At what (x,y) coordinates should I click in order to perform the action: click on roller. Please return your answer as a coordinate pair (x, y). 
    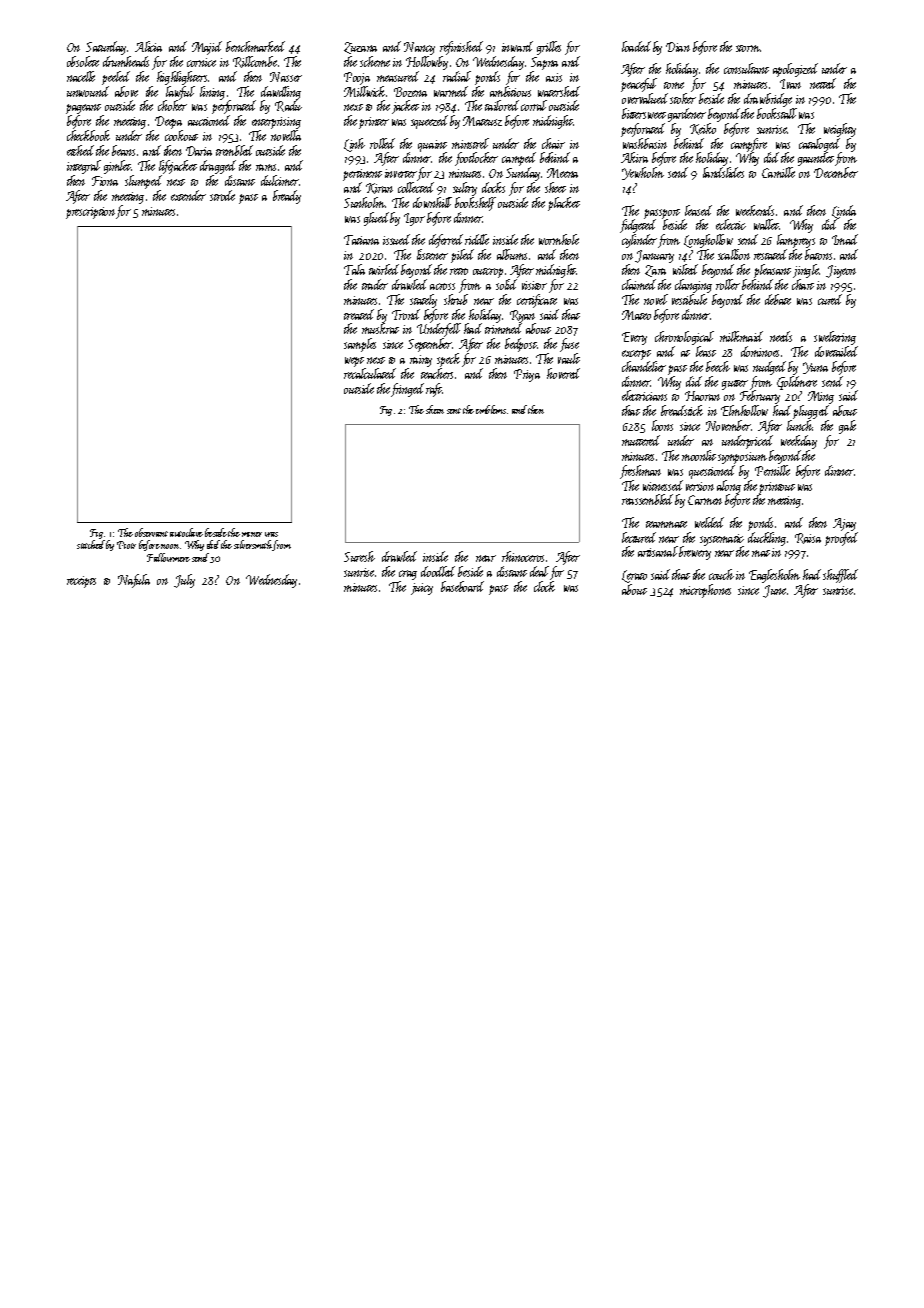
    Looking at the image, I should click on (728, 284).
